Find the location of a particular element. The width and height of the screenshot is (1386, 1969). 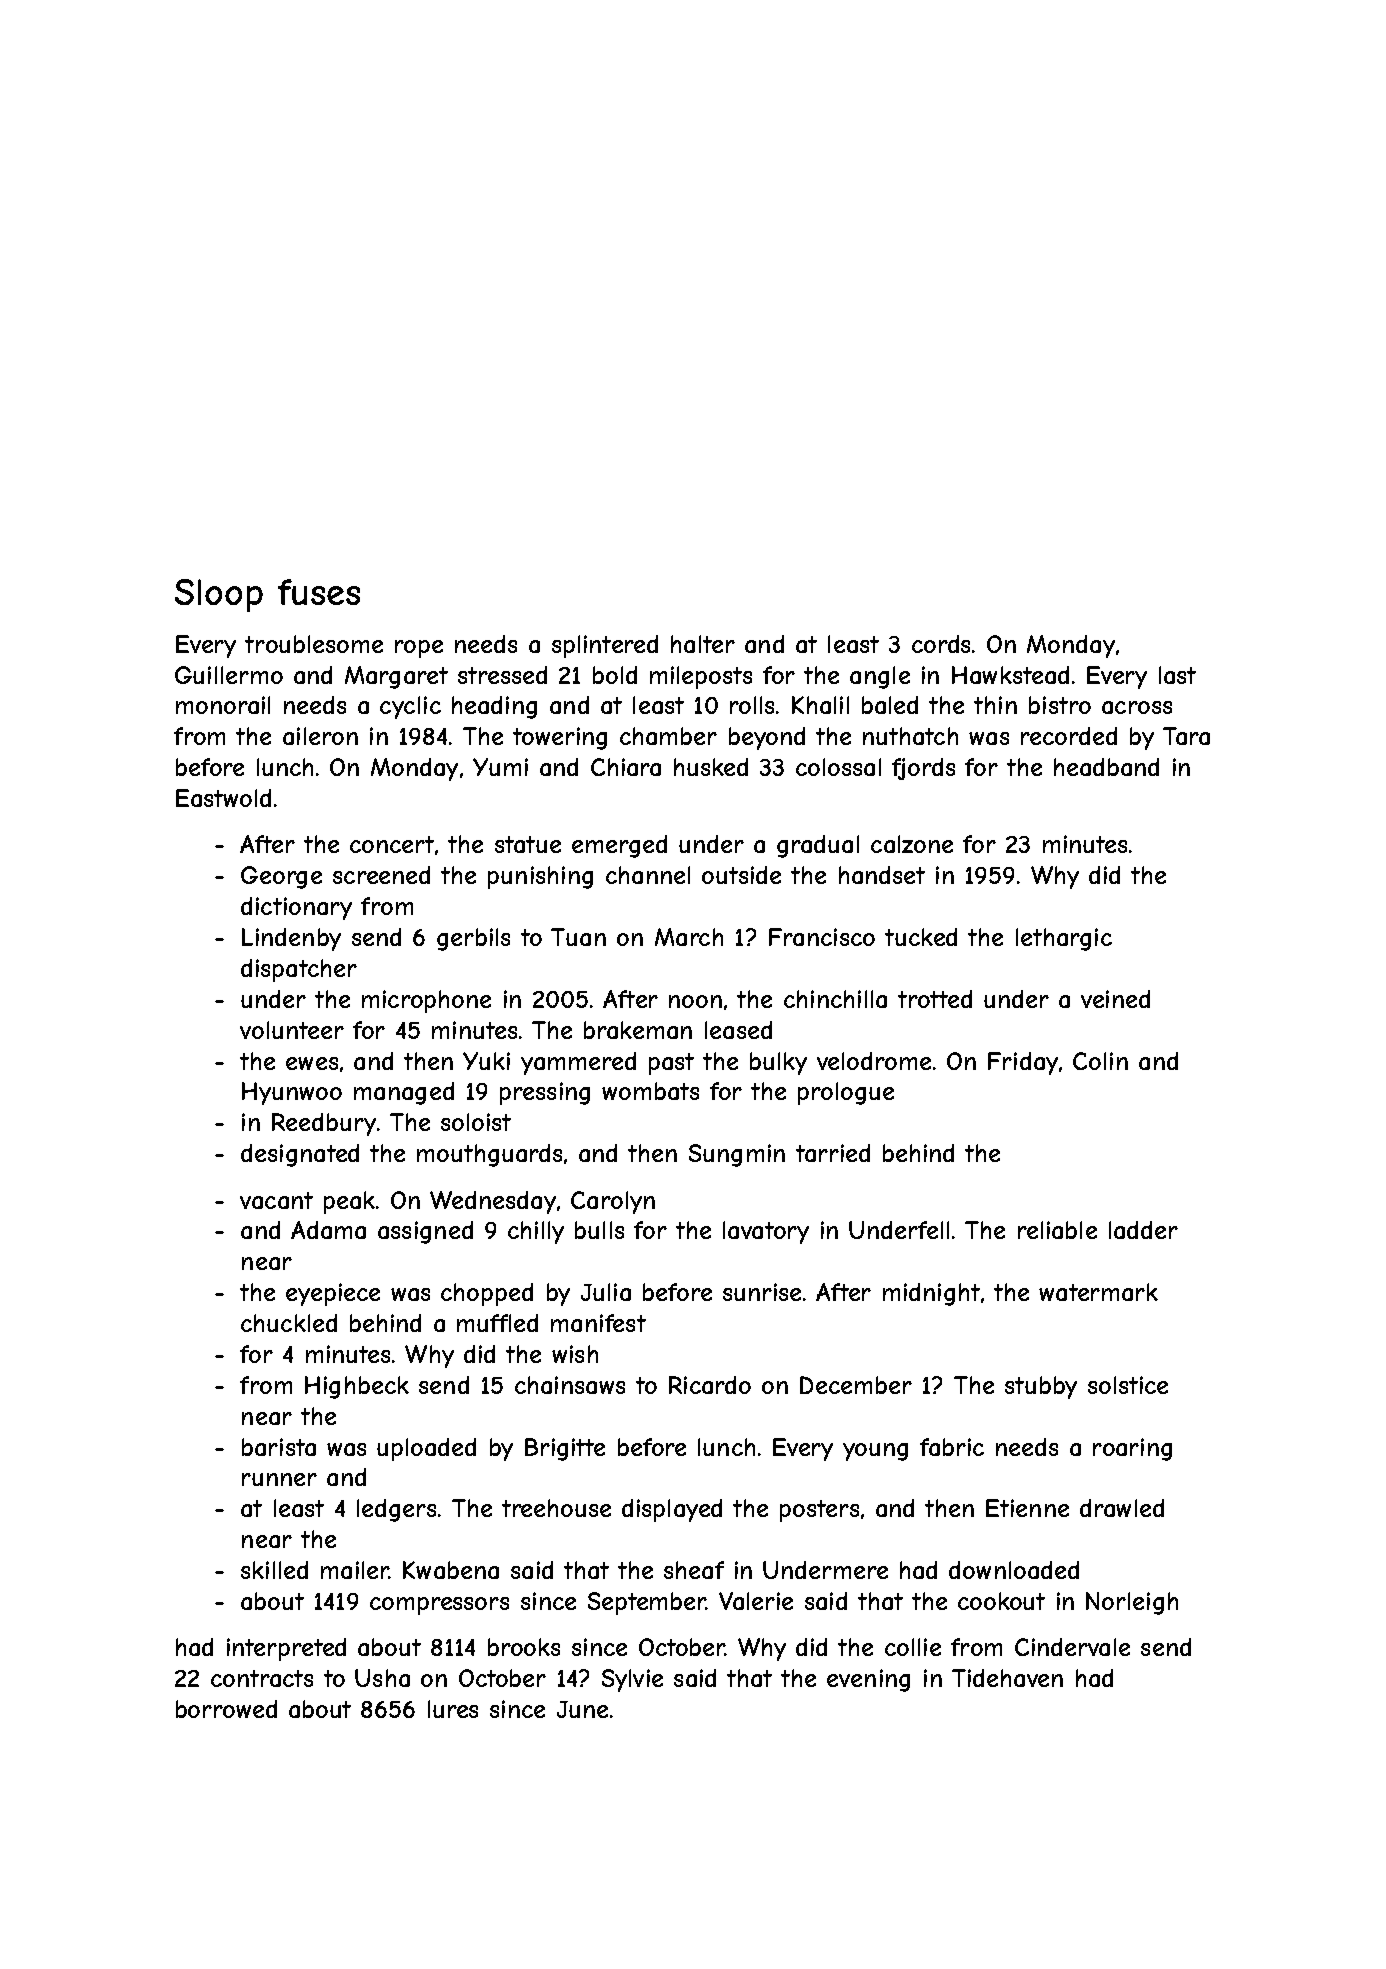

December is located at coordinates (856, 1385).
